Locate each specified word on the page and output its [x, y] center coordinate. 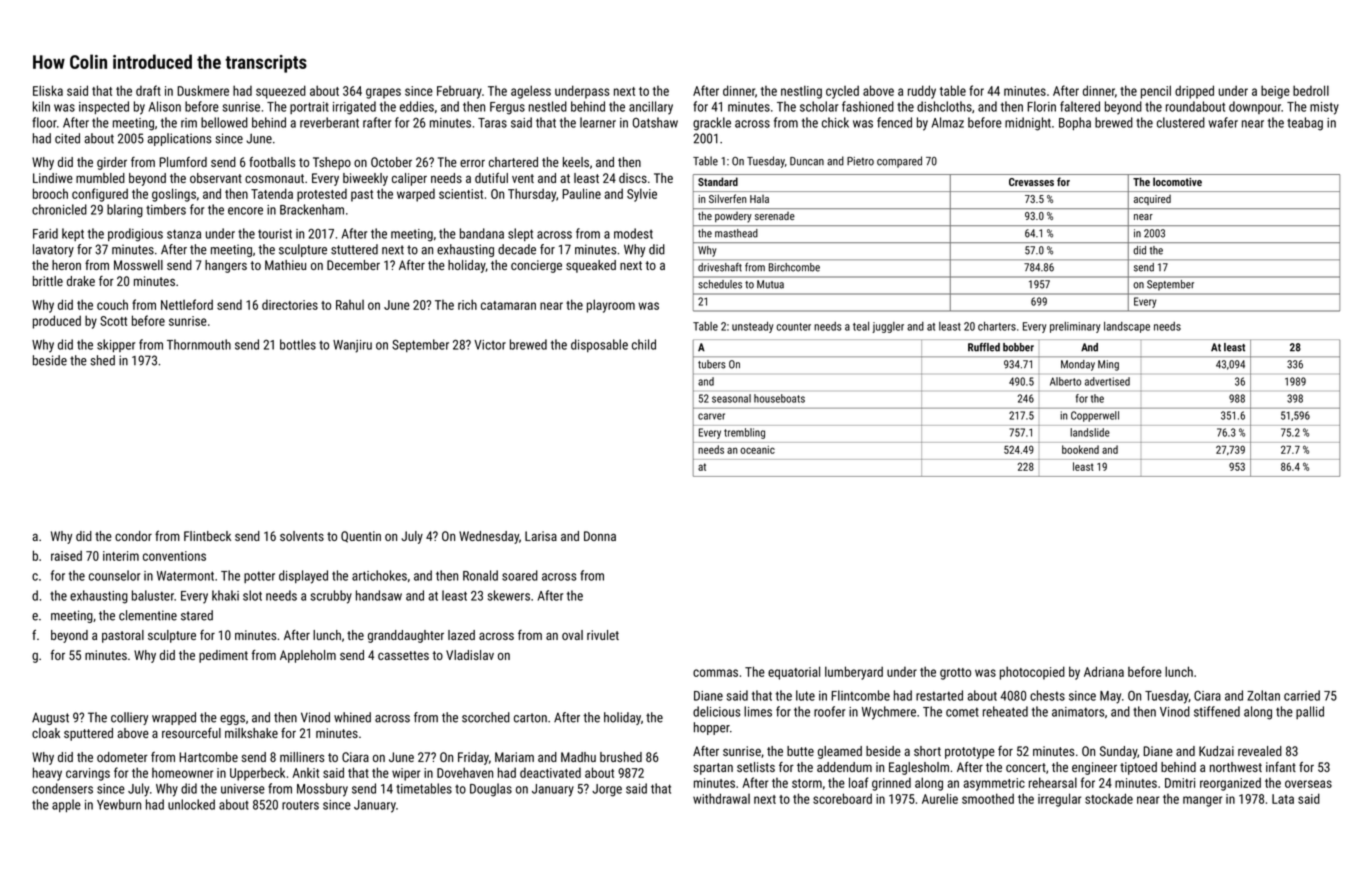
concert [1026, 767]
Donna [600, 536]
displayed [303, 577]
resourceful [191, 733]
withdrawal [721, 798]
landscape [1127, 327]
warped [416, 195]
